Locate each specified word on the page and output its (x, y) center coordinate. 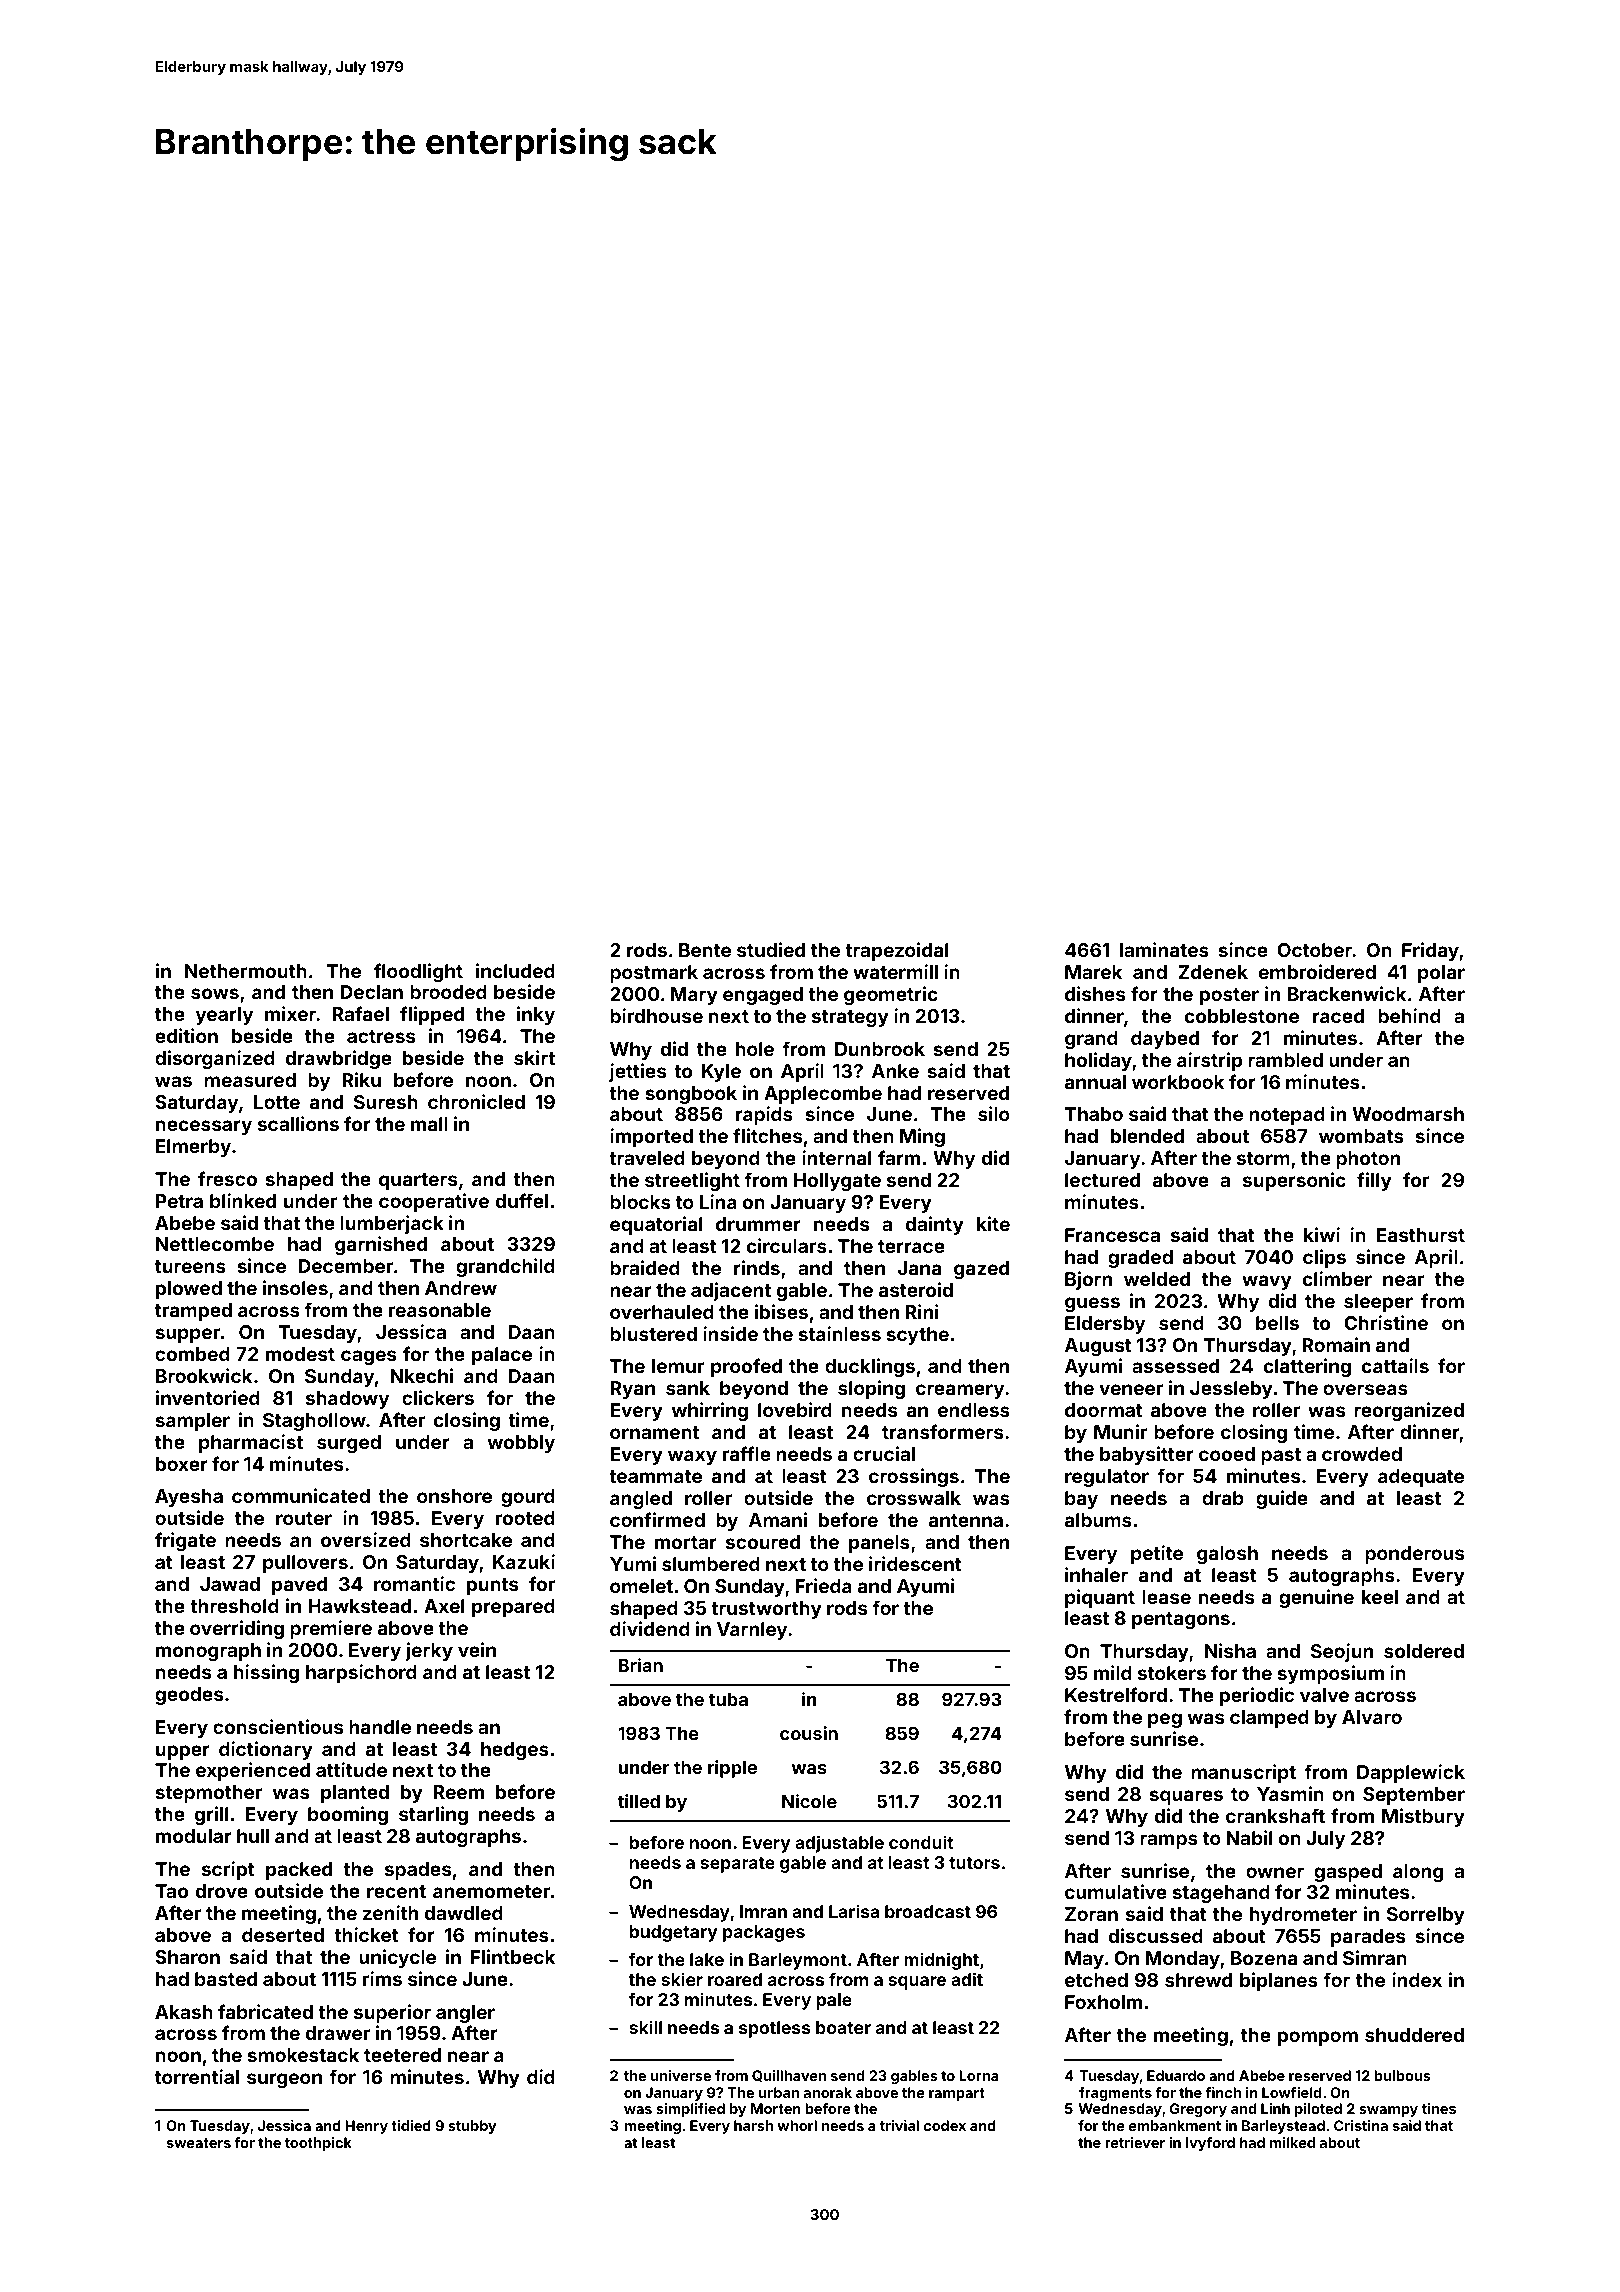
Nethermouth (246, 971)
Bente (705, 950)
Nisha (1230, 1650)
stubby (472, 2127)
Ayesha (189, 1498)
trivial (899, 2125)
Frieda (823, 1585)
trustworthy (766, 1610)
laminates (1164, 949)
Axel (444, 1606)
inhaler (1096, 1574)
